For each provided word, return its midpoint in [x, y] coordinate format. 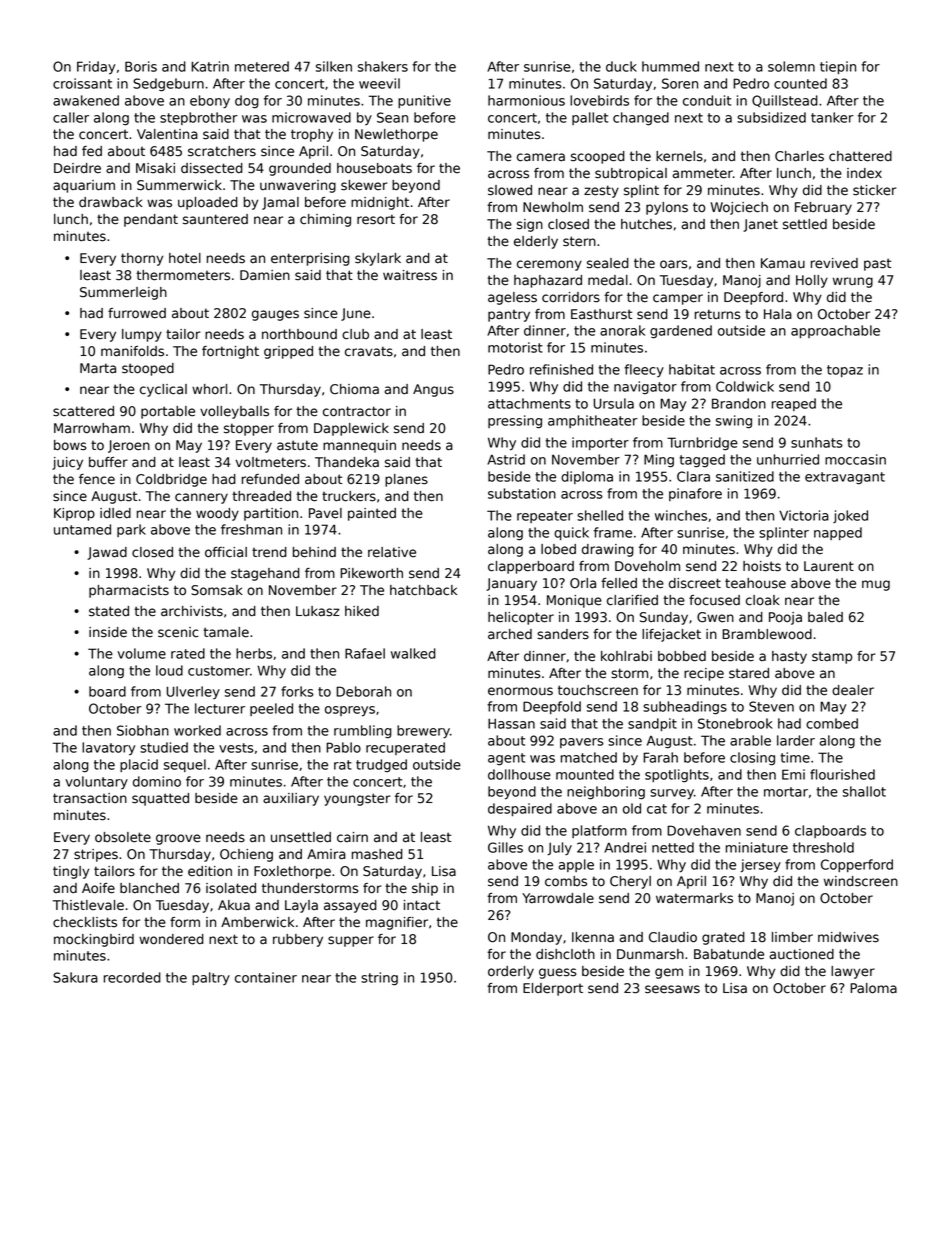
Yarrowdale [558, 898]
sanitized [745, 476]
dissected [212, 168]
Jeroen [129, 446]
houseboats [374, 168]
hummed [670, 66]
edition [210, 871]
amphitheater [593, 421]
